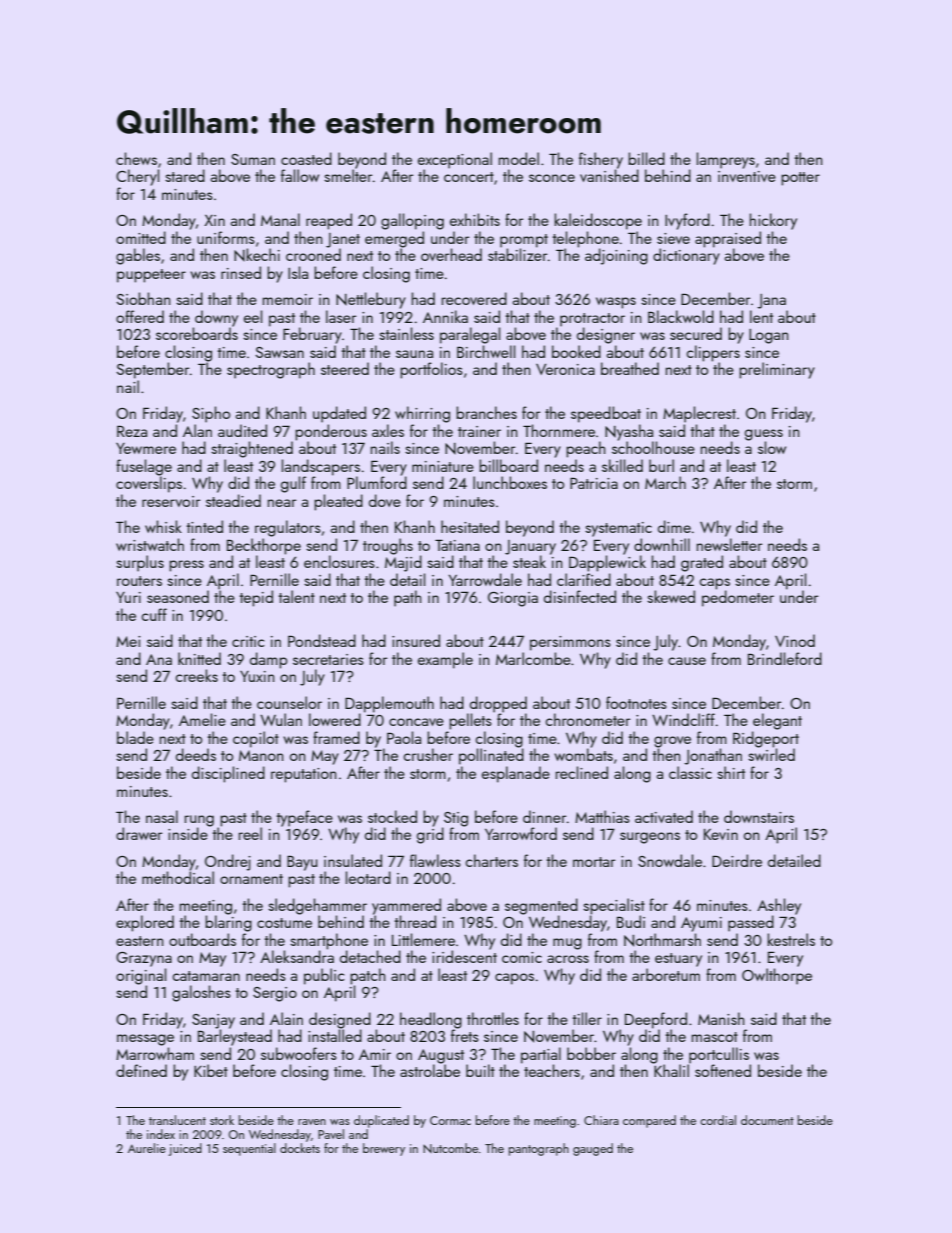 The image size is (952, 1233). What do you see at coordinates (197, 333) in the screenshot?
I see `scoreboards` at bounding box center [197, 333].
